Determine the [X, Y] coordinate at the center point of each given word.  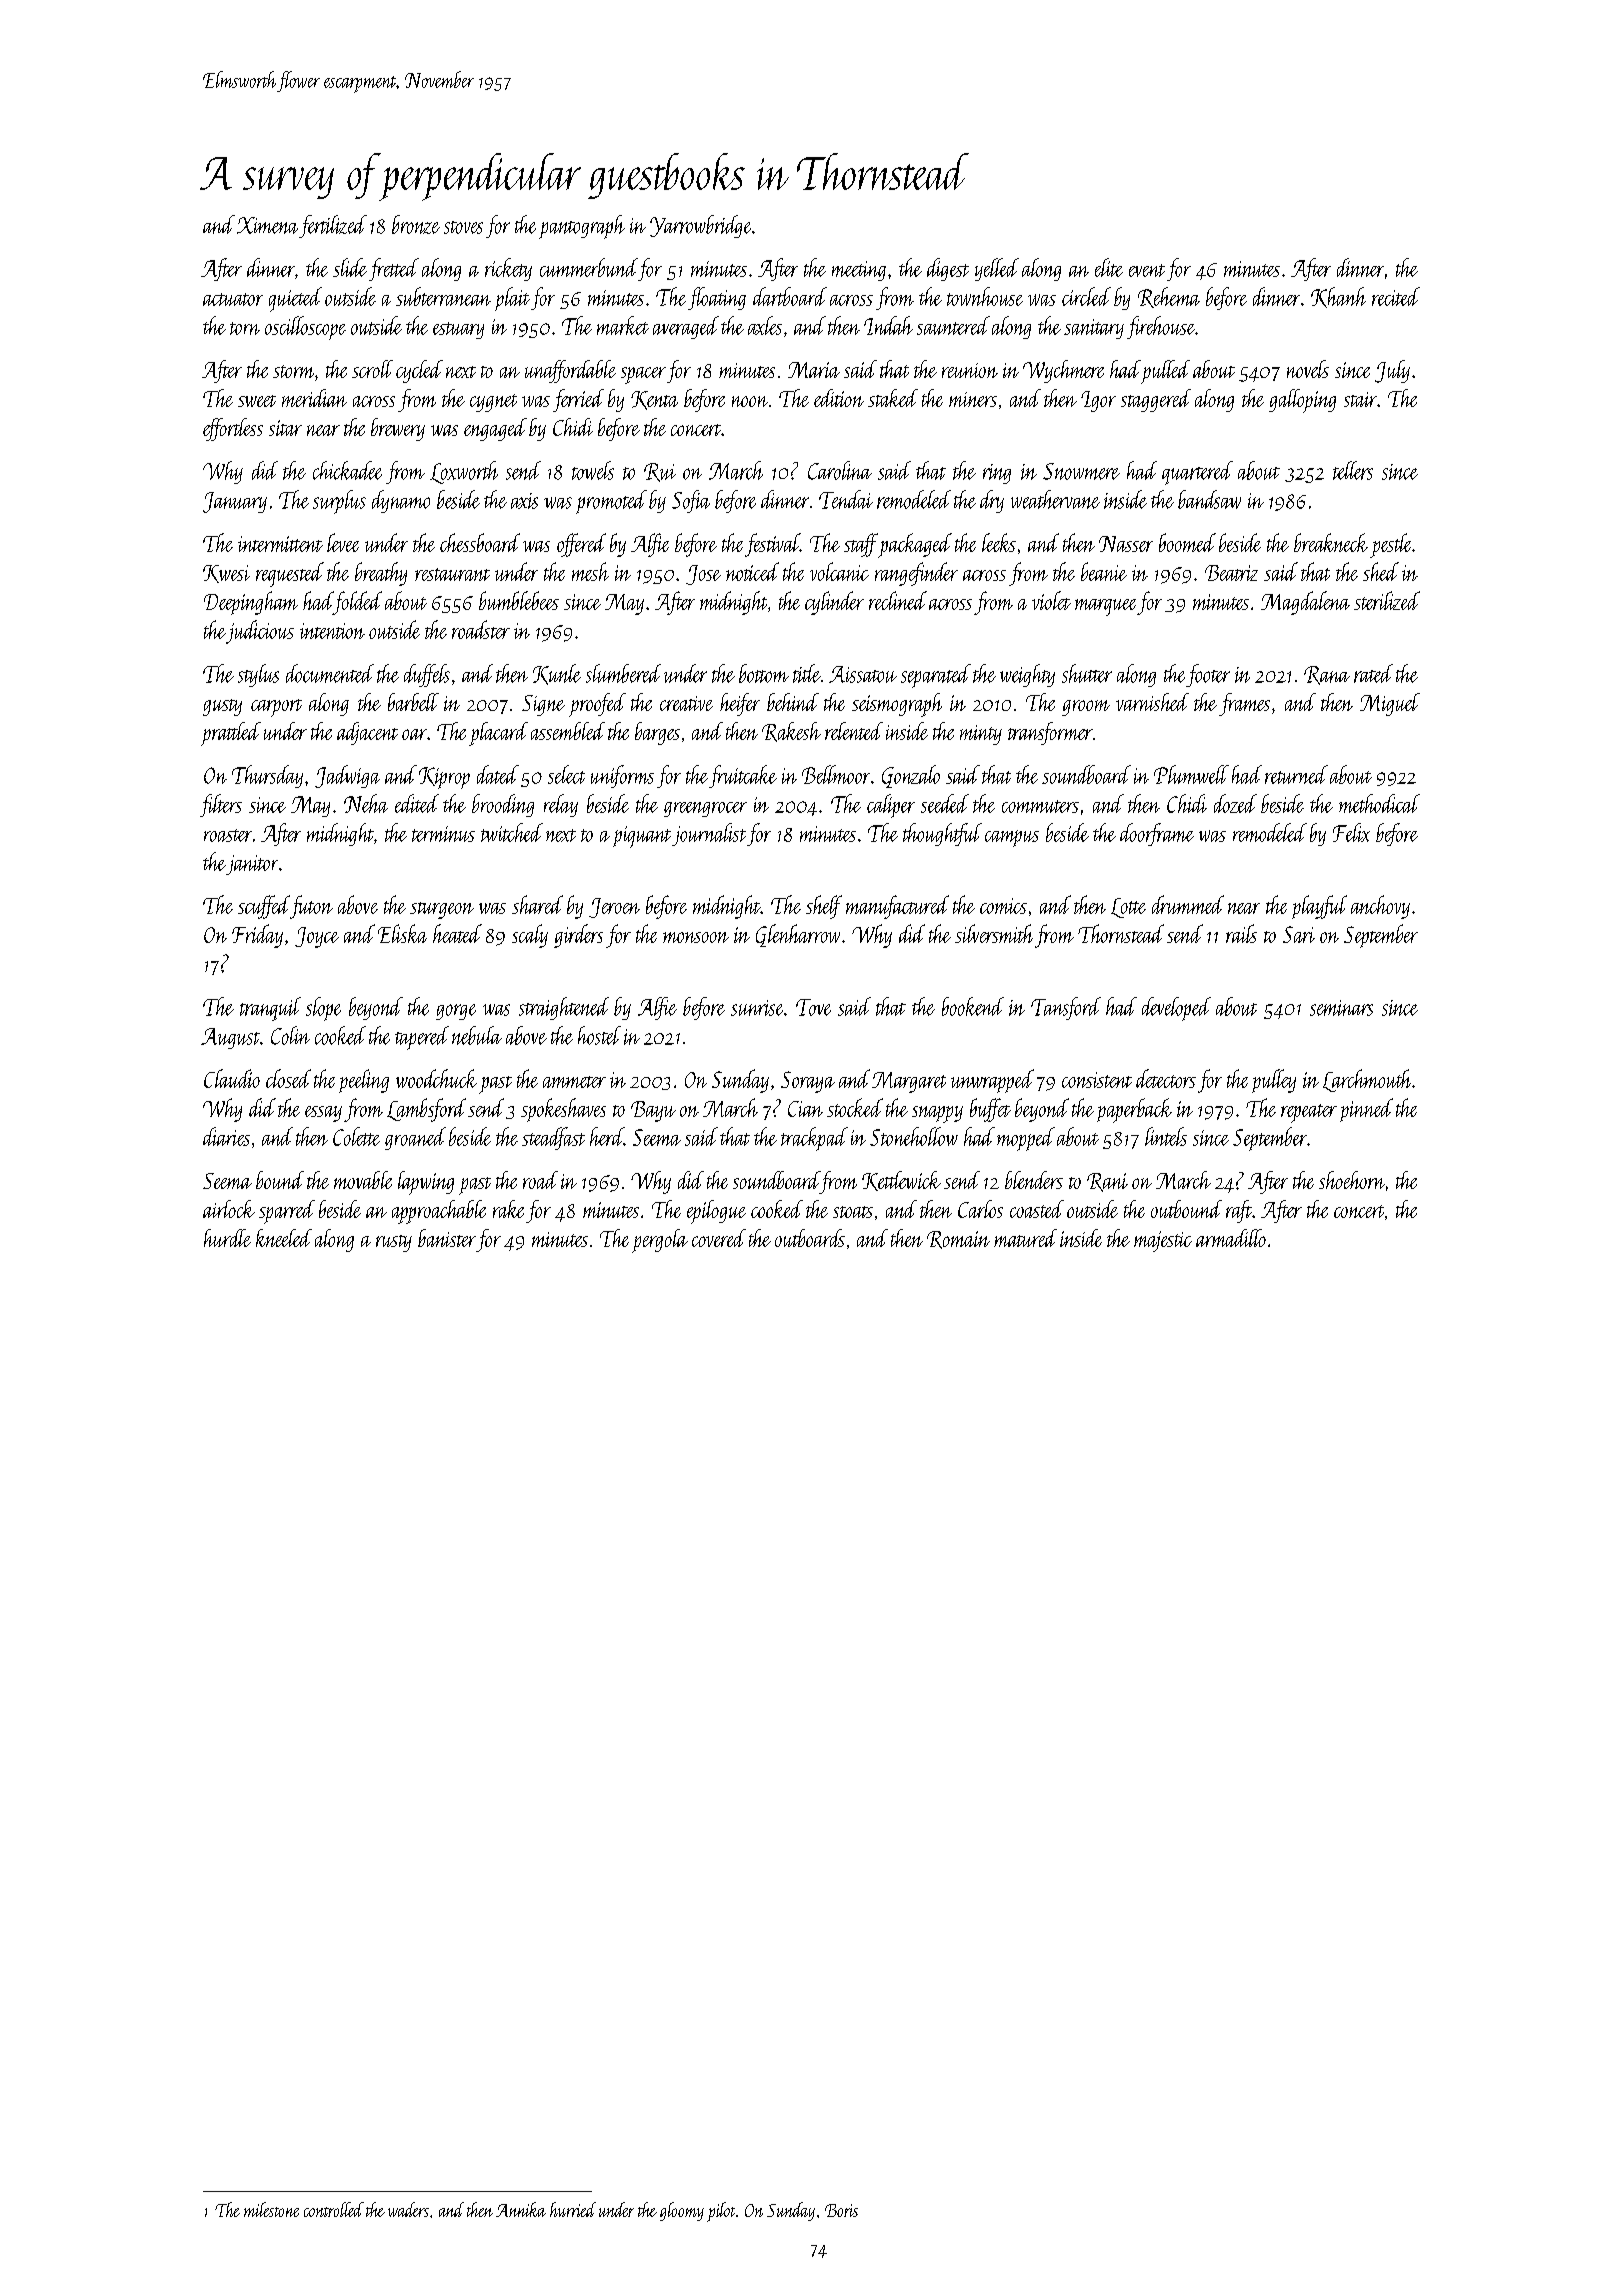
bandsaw [1209, 499]
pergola [660, 1241]
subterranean [443, 296]
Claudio [232, 1078]
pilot [721, 2212]
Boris [841, 2210]
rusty [394, 1243]
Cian [805, 1109]
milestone [271, 2209]
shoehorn [1352, 1180]
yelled [997, 269]
